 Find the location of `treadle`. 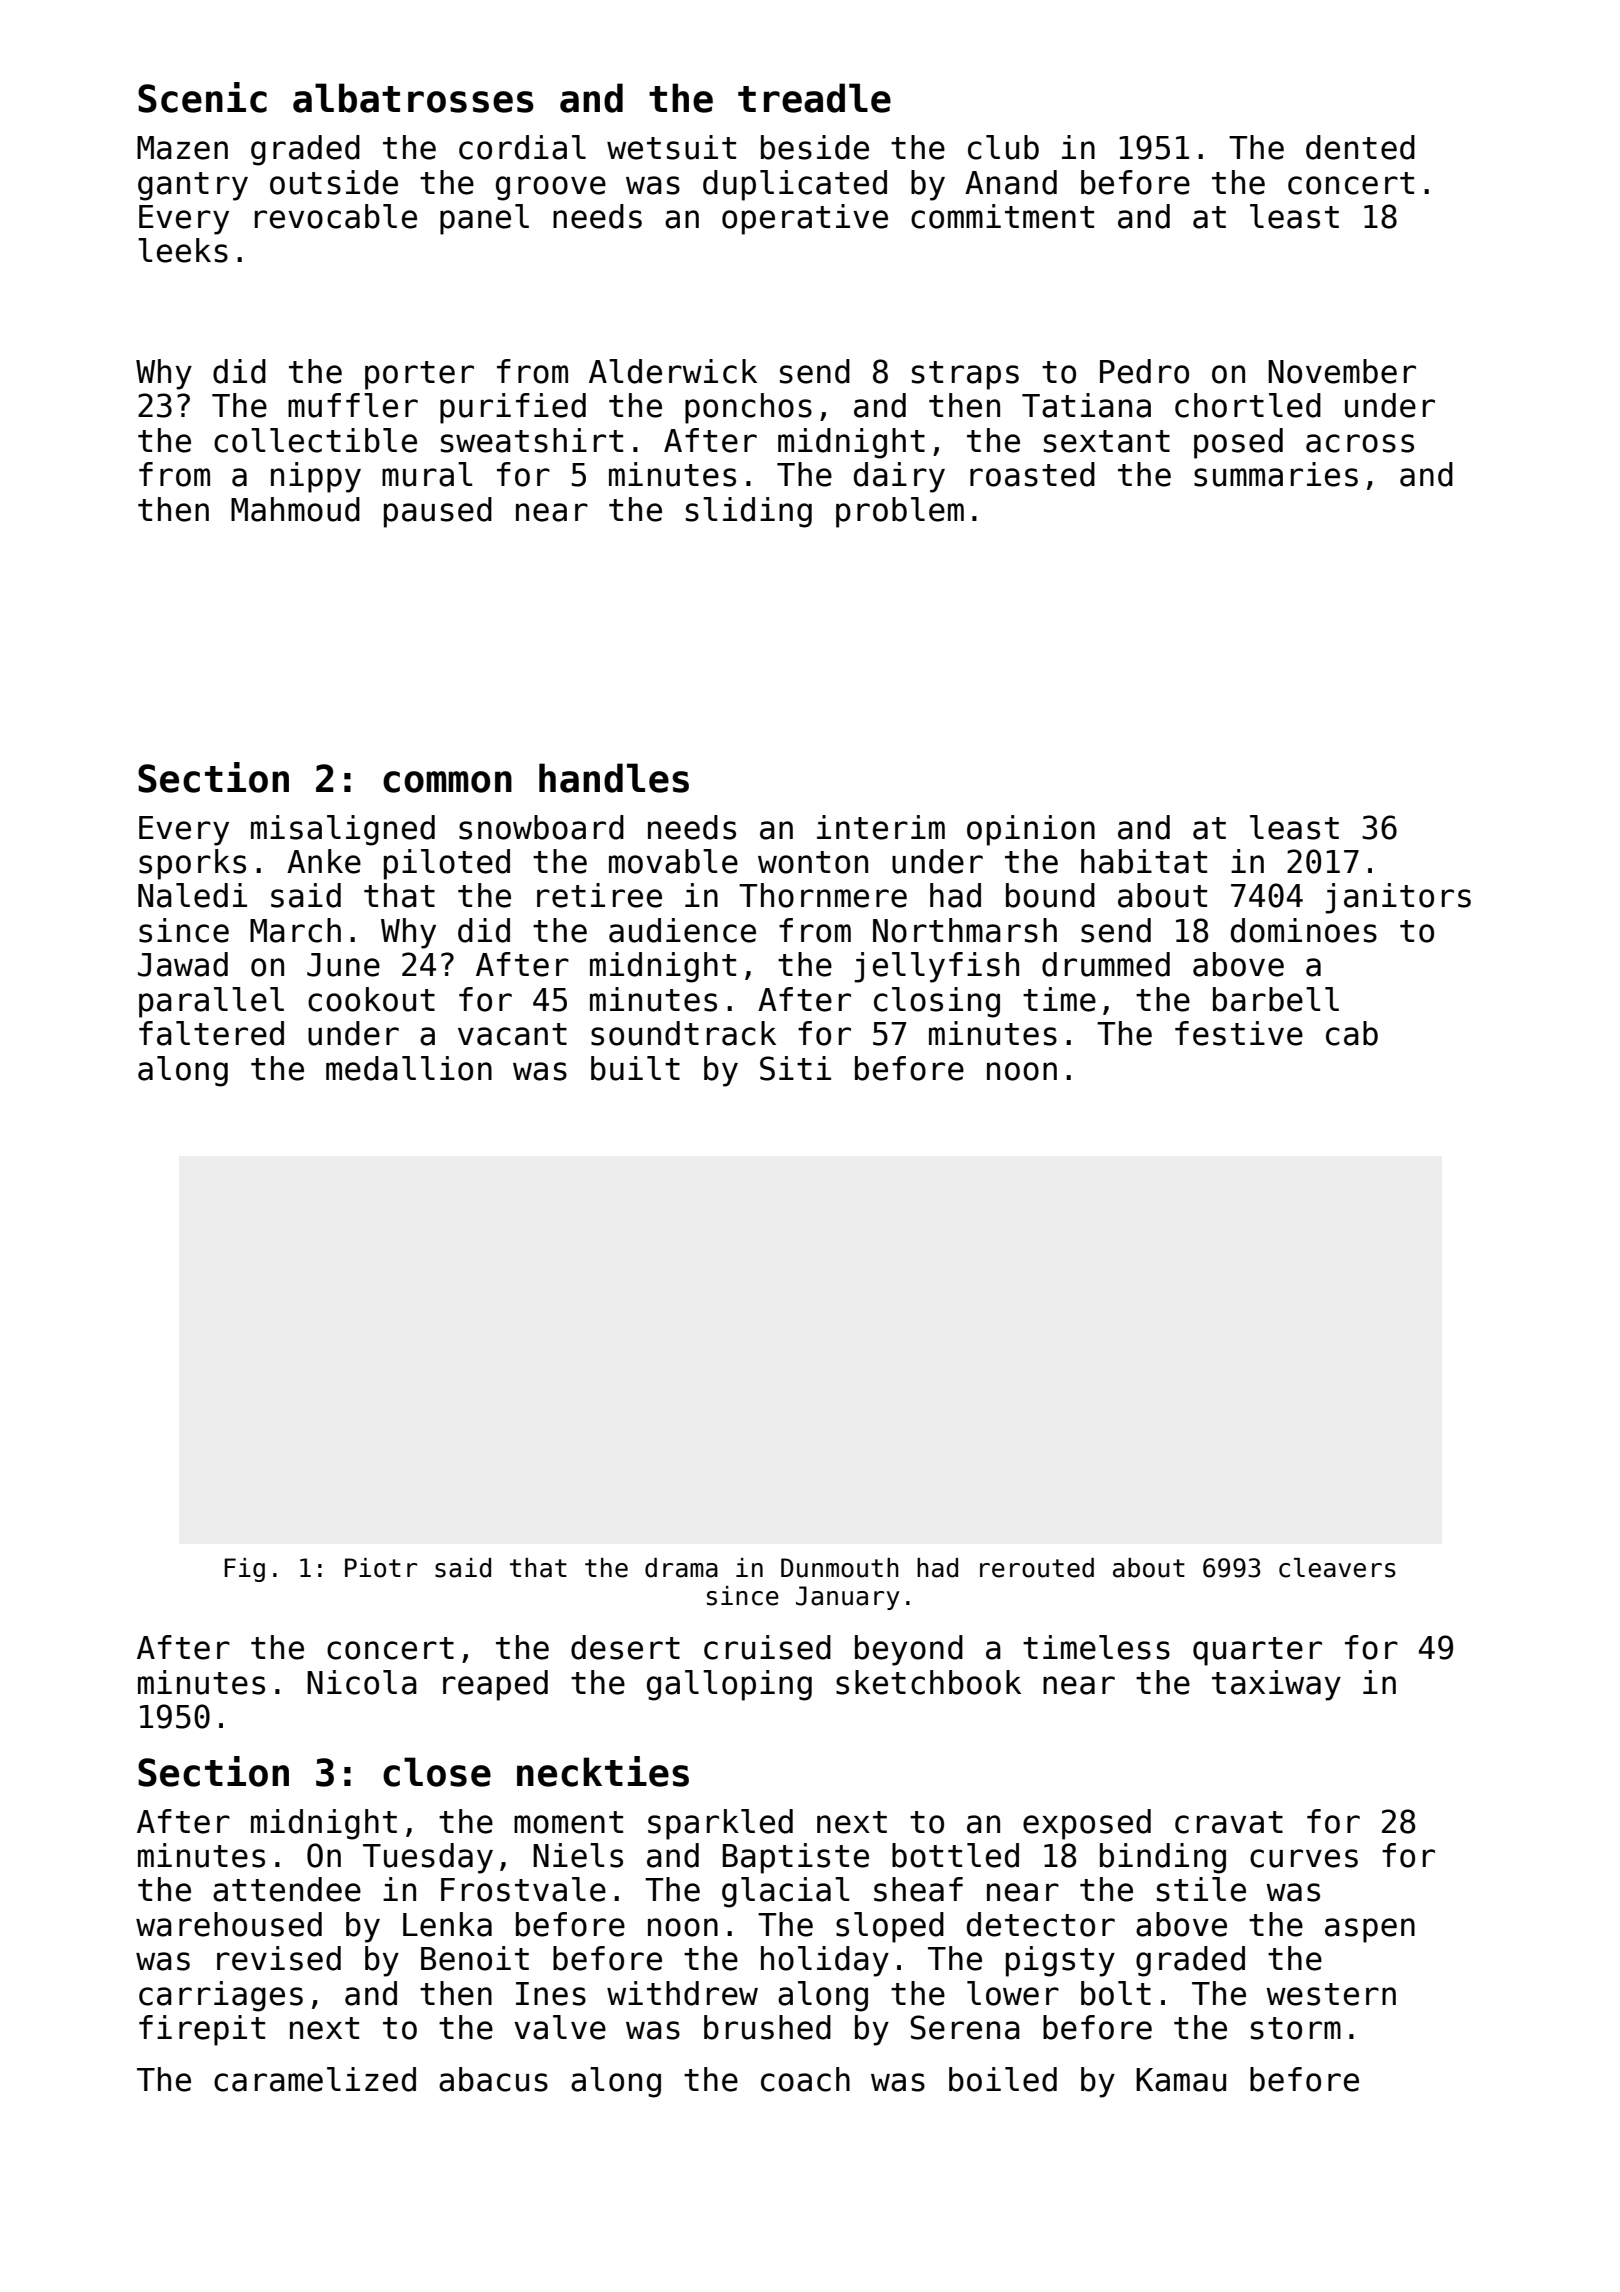

treadle is located at coordinates (814, 98).
